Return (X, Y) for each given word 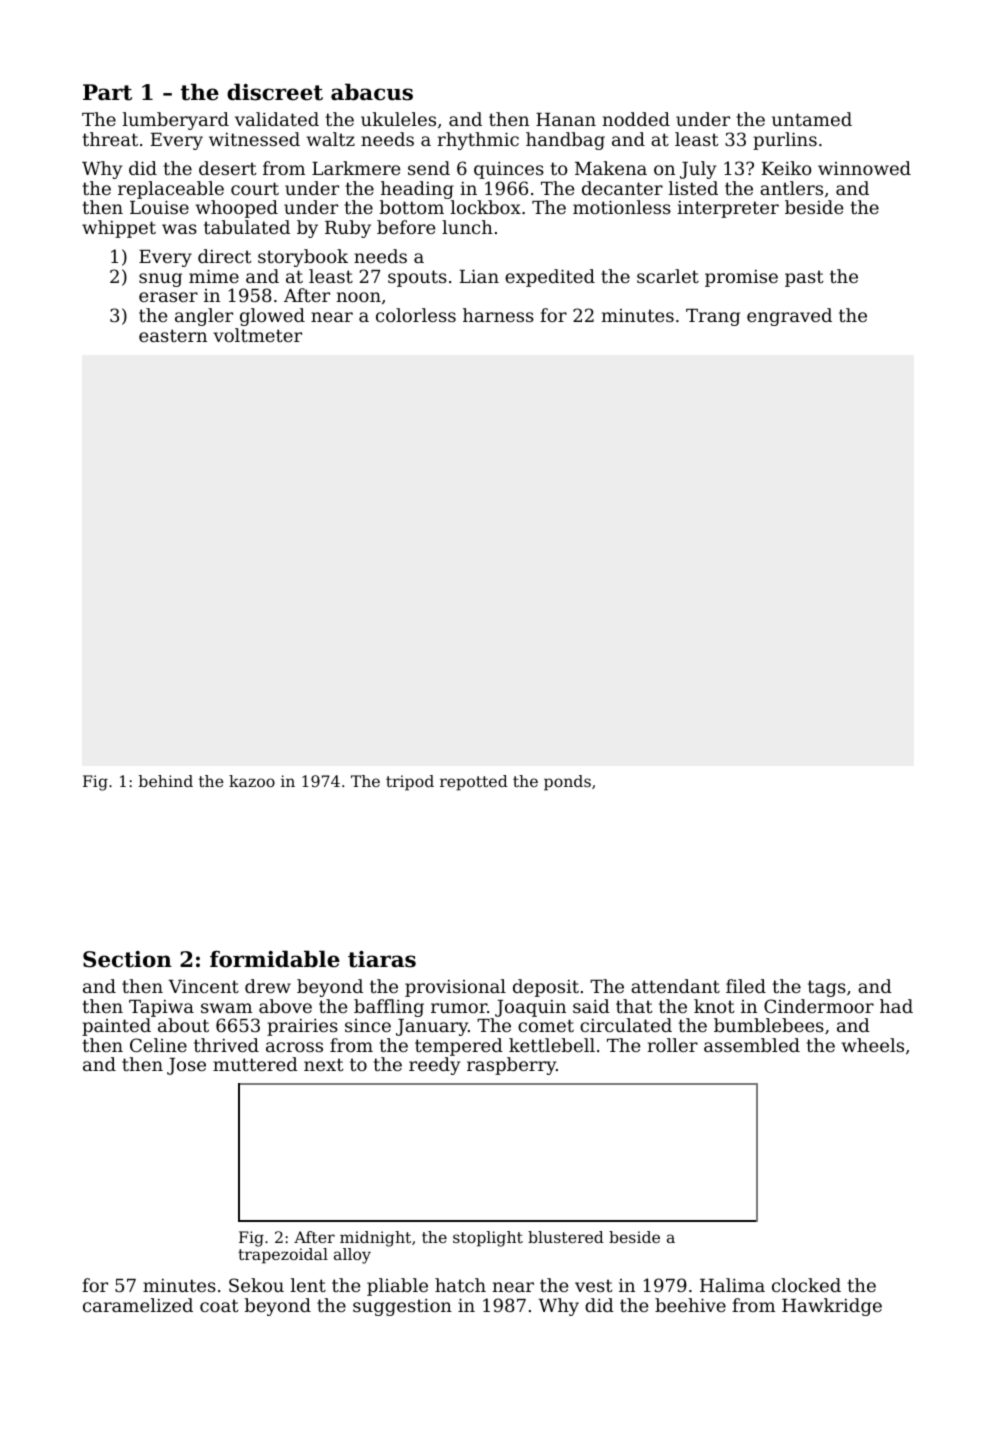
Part (107, 92)
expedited (550, 278)
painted (116, 1027)
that (634, 1006)
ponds (567, 783)
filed (746, 986)
